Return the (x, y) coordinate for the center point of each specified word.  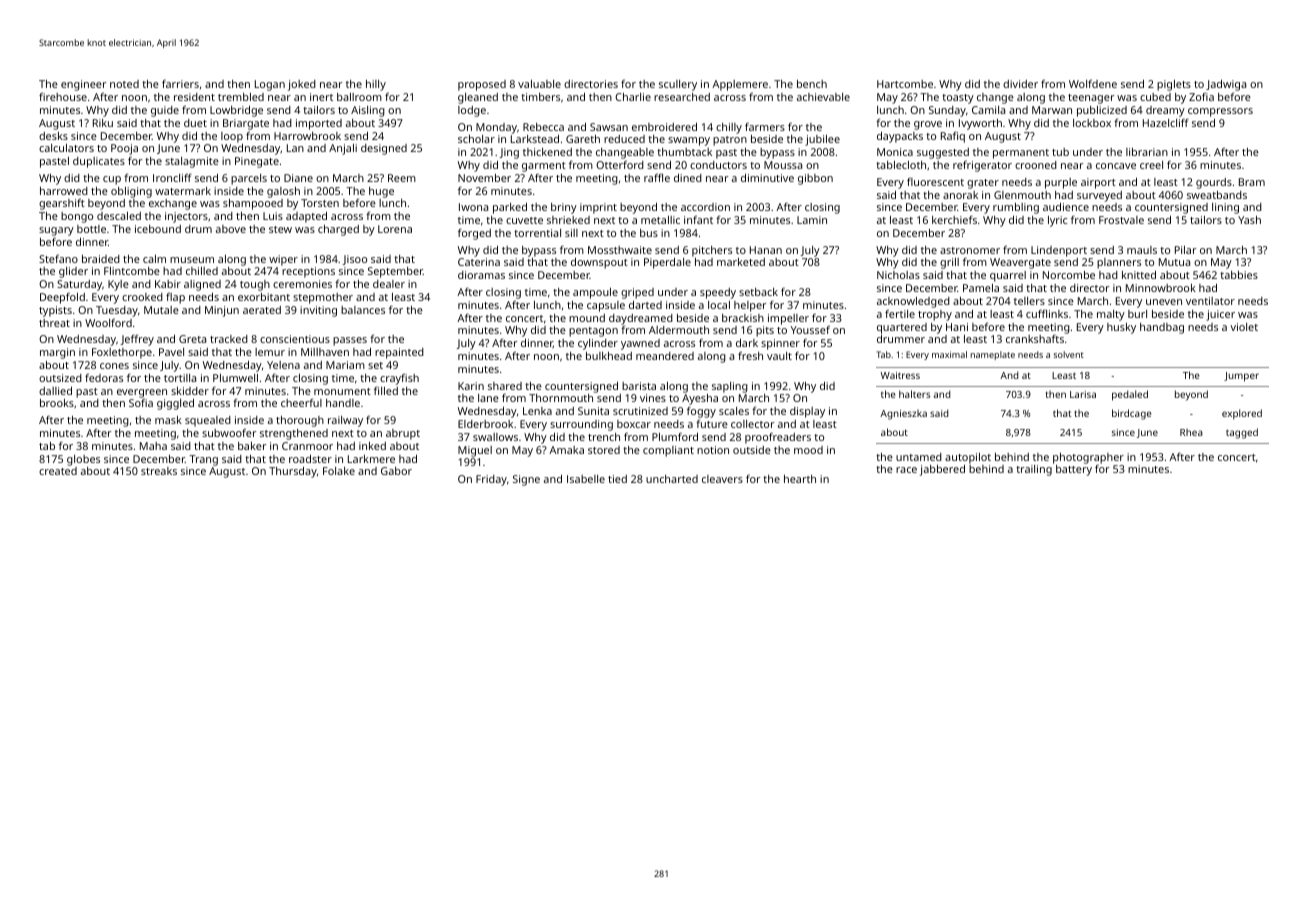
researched (682, 97)
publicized (1102, 111)
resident (194, 97)
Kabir (168, 284)
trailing (1034, 470)
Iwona (473, 207)
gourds (1214, 183)
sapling (730, 387)
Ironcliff (172, 177)
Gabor (396, 471)
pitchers (712, 251)
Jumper (1241, 377)
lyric (1057, 221)
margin (57, 353)
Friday (491, 480)
